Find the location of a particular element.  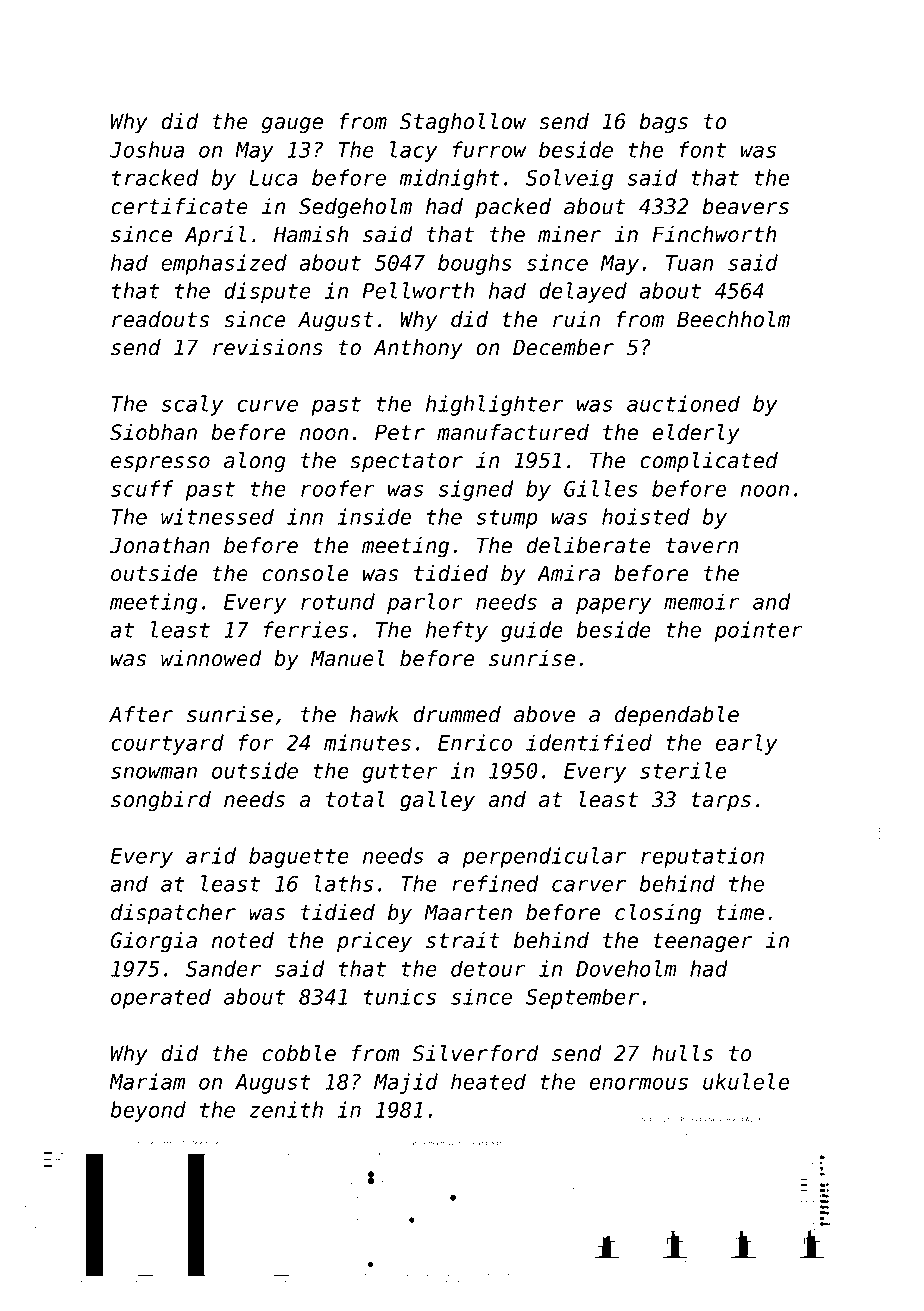

Joshua is located at coordinates (147, 149).
